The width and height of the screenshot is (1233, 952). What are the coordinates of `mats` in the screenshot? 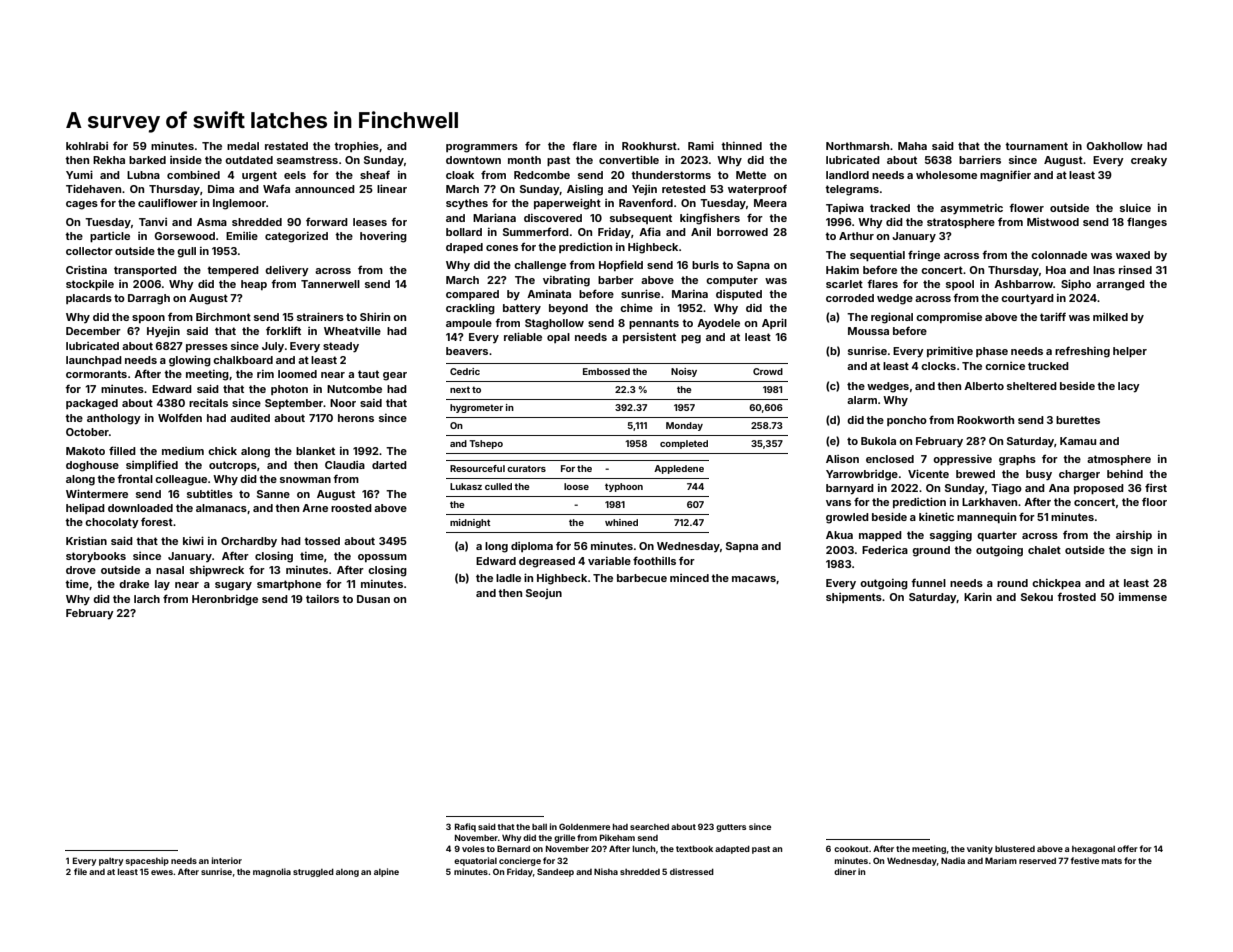 It's located at (1112, 861).
